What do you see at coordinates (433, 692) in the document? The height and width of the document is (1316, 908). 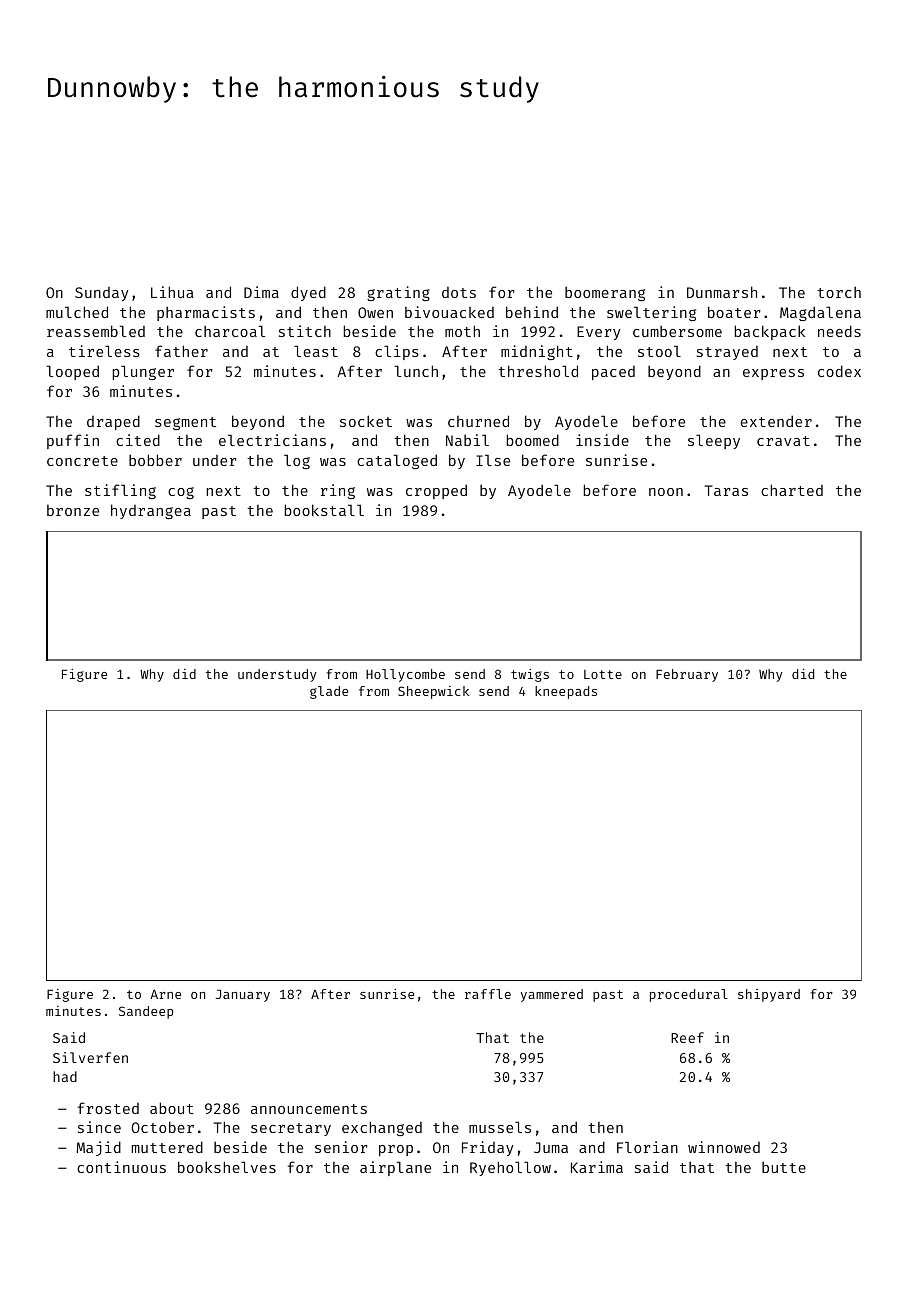 I see `Sheepwick` at bounding box center [433, 692].
